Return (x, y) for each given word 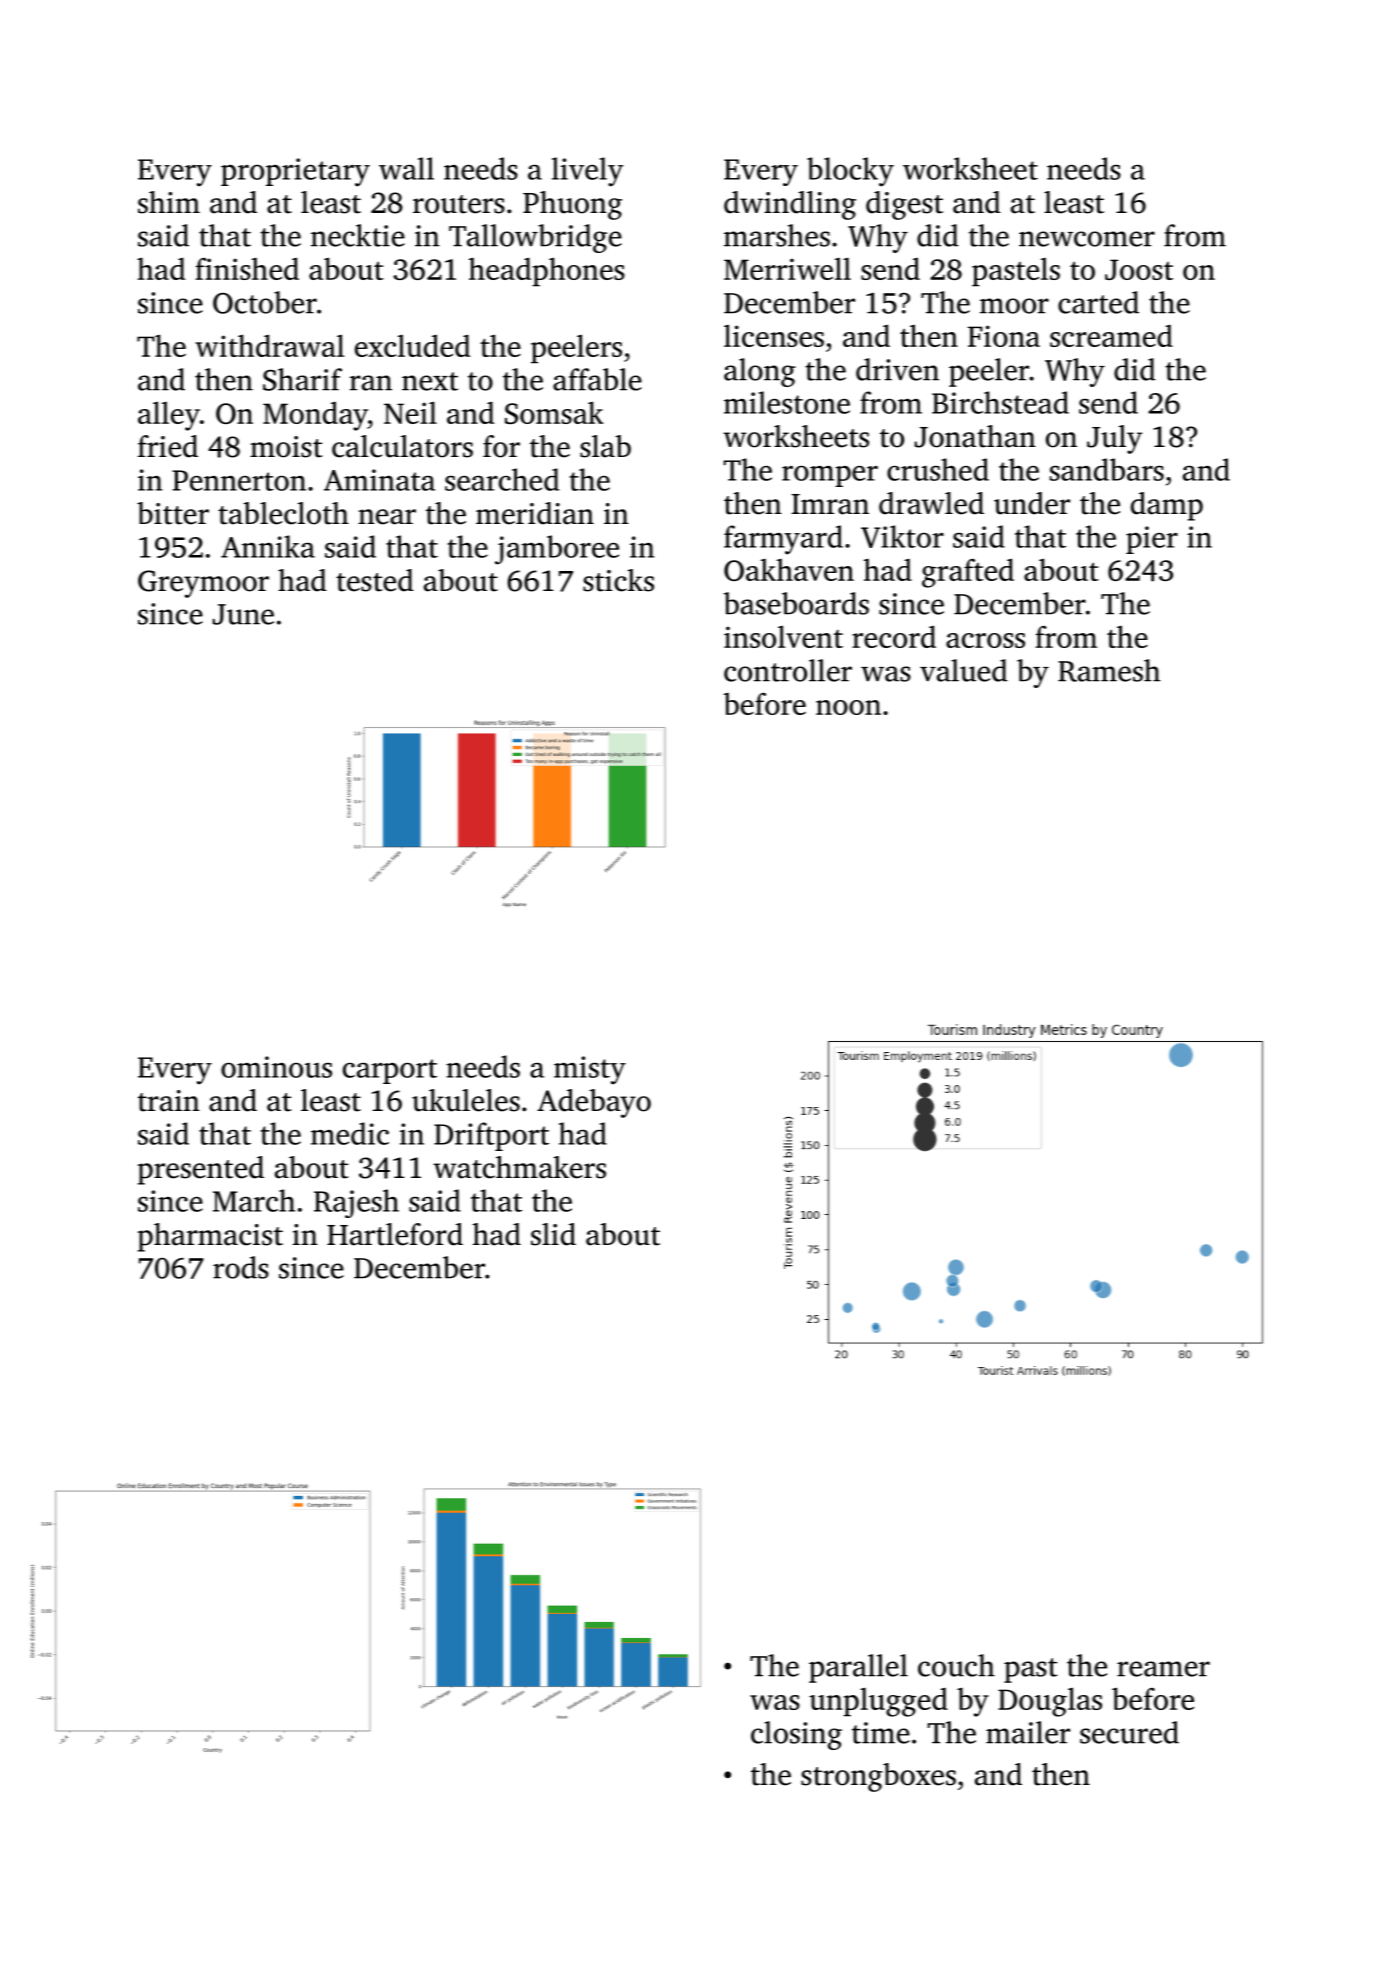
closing (796, 1735)
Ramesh (1109, 670)
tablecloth (283, 513)
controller (788, 670)
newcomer (1087, 239)
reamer (1163, 1669)
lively (588, 172)
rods (241, 1267)
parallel (858, 1668)
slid (553, 1234)
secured (1129, 1732)
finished (247, 268)
